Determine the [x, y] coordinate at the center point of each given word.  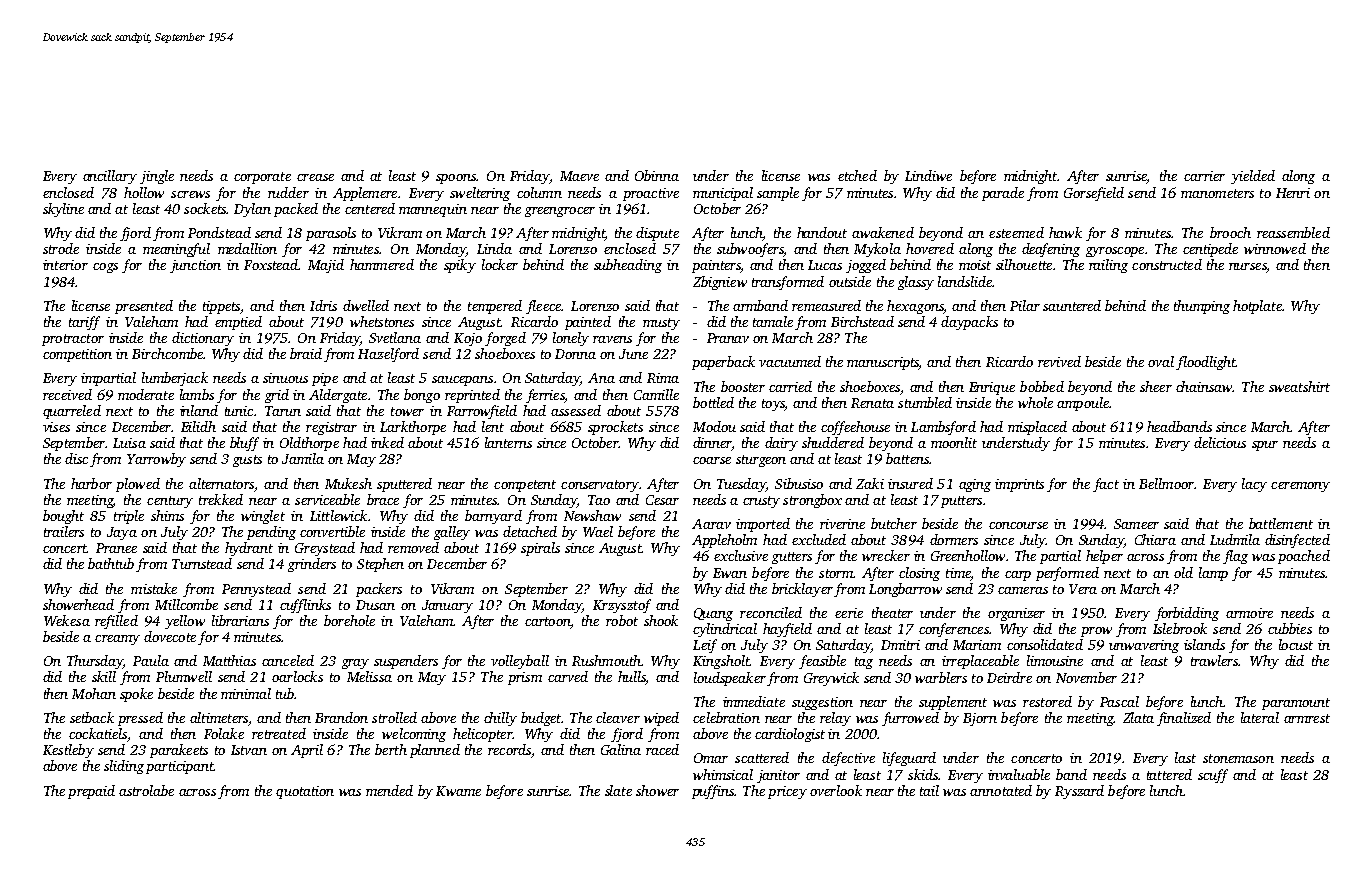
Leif [705, 646]
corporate [262, 178]
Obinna [657, 175]
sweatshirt [1299, 386]
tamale [773, 321]
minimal [246, 693]
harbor [91, 483]
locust [1296, 644]
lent [493, 426]
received [67, 394]
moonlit [954, 442]
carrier [1204, 176]
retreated [279, 733]
